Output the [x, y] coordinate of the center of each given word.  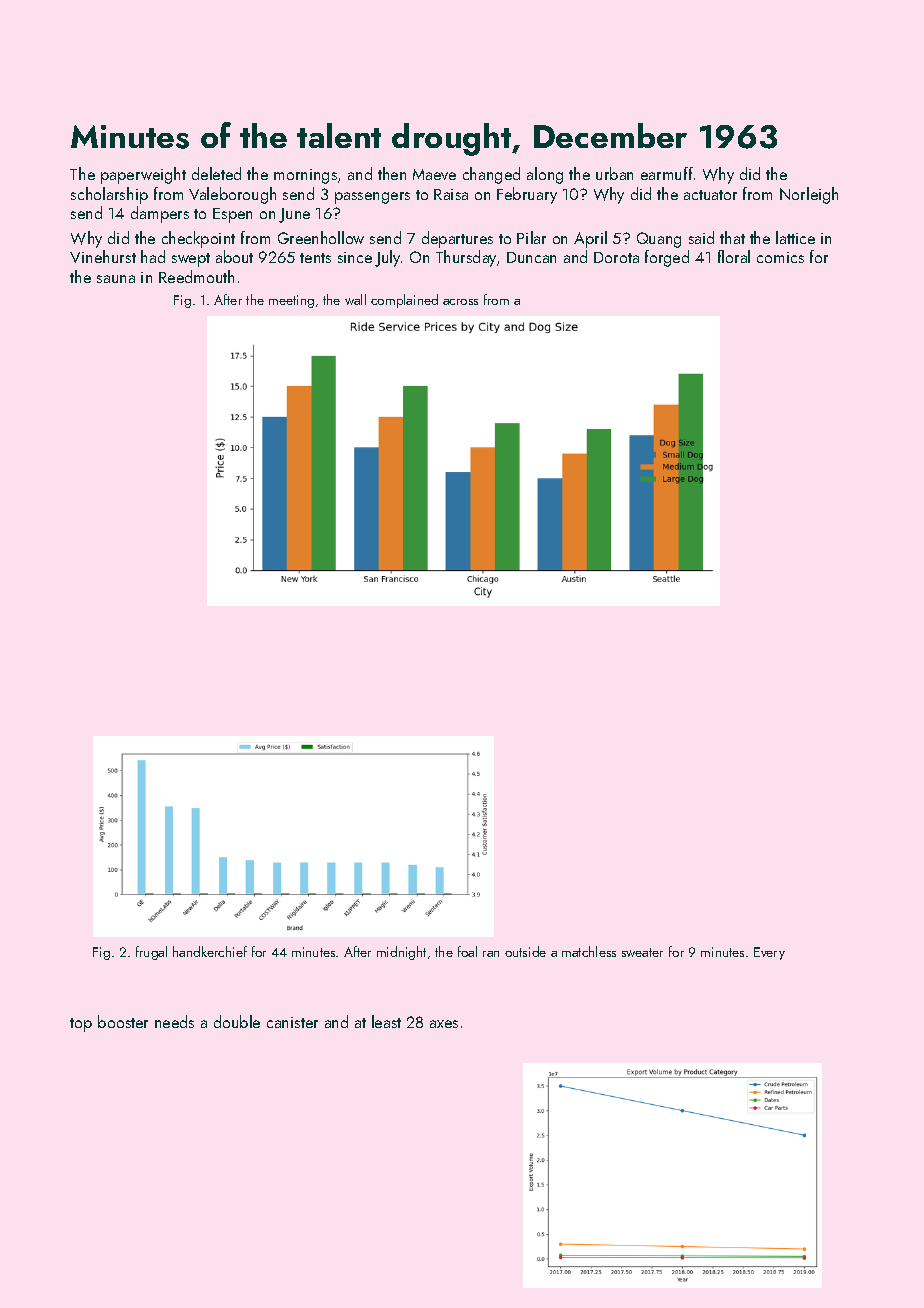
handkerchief [210, 951]
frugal [151, 953]
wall [355, 299]
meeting [291, 301]
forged [667, 258]
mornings [305, 176]
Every [769, 953]
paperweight [143, 175]
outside [525, 951]
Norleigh [809, 195]
